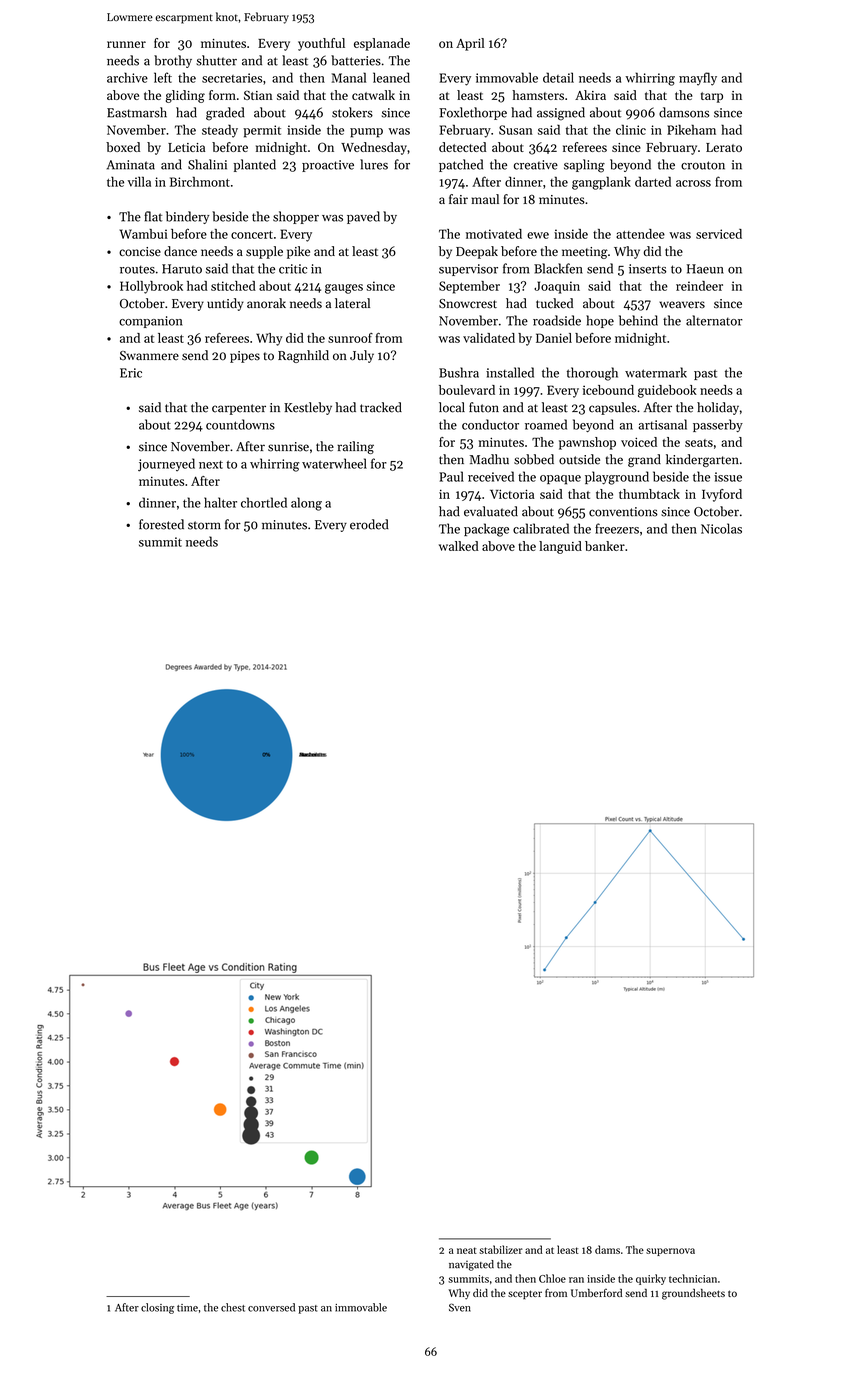  What do you see at coordinates (467, 1250) in the screenshot?
I see `neat` at bounding box center [467, 1250].
